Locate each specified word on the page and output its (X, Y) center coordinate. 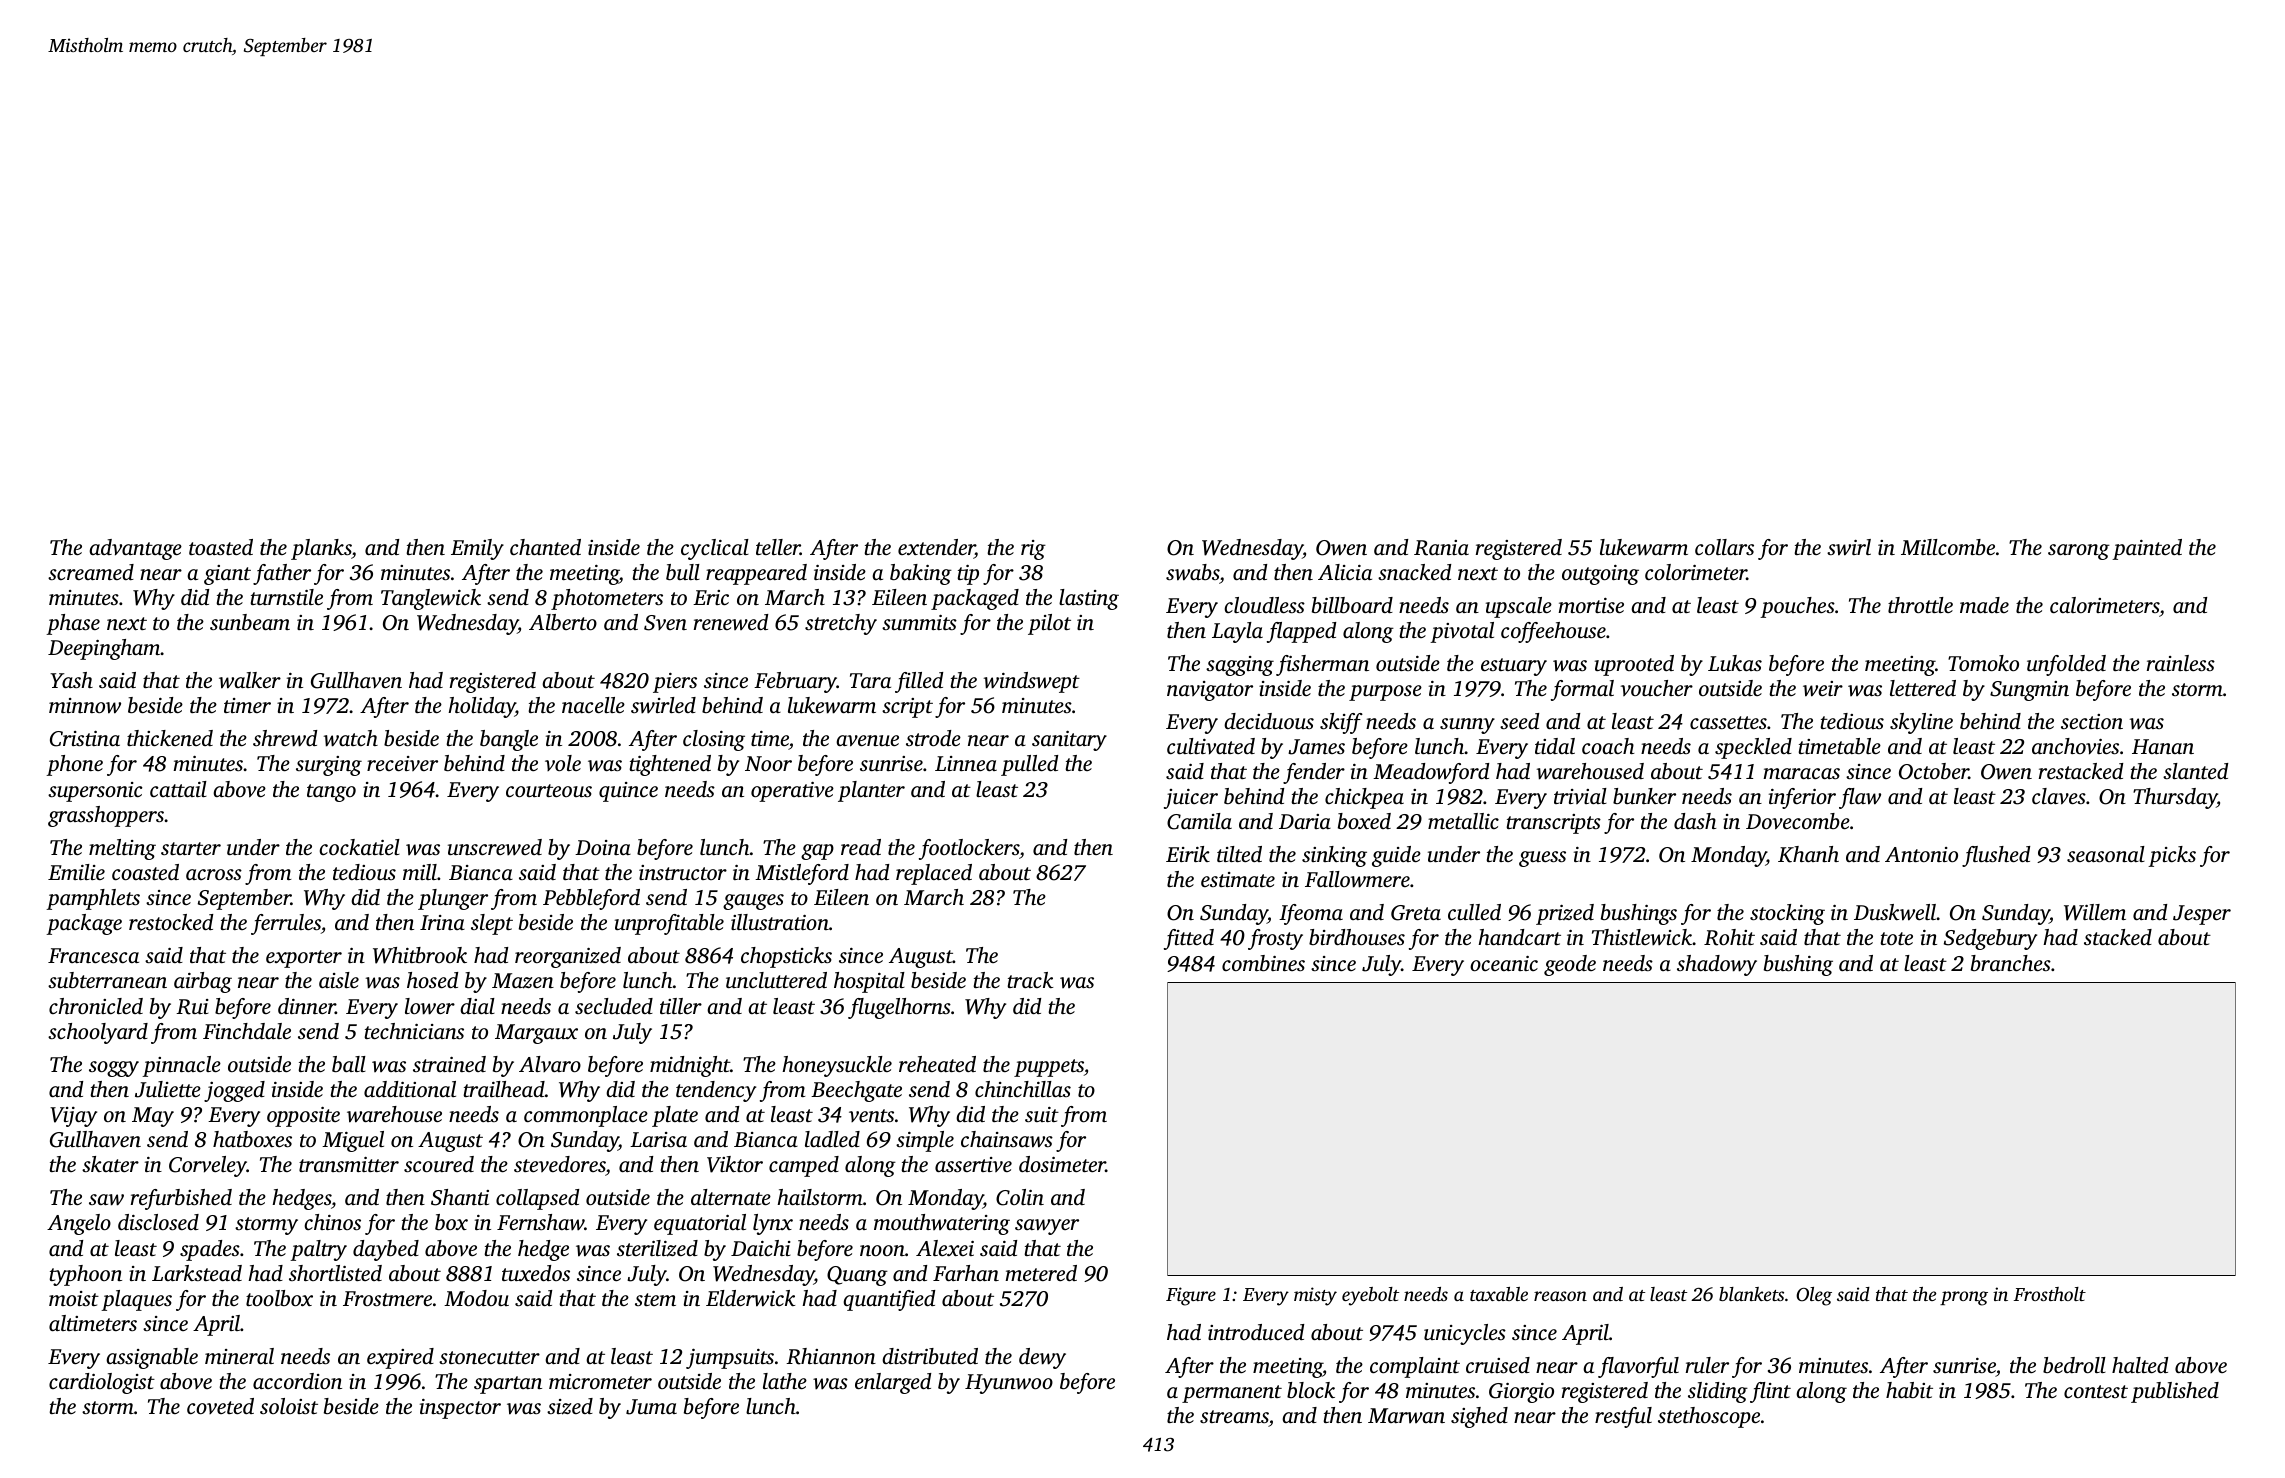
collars (1724, 547)
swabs (1192, 572)
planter (871, 791)
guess (1542, 859)
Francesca (93, 955)
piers (675, 683)
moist (74, 1298)
